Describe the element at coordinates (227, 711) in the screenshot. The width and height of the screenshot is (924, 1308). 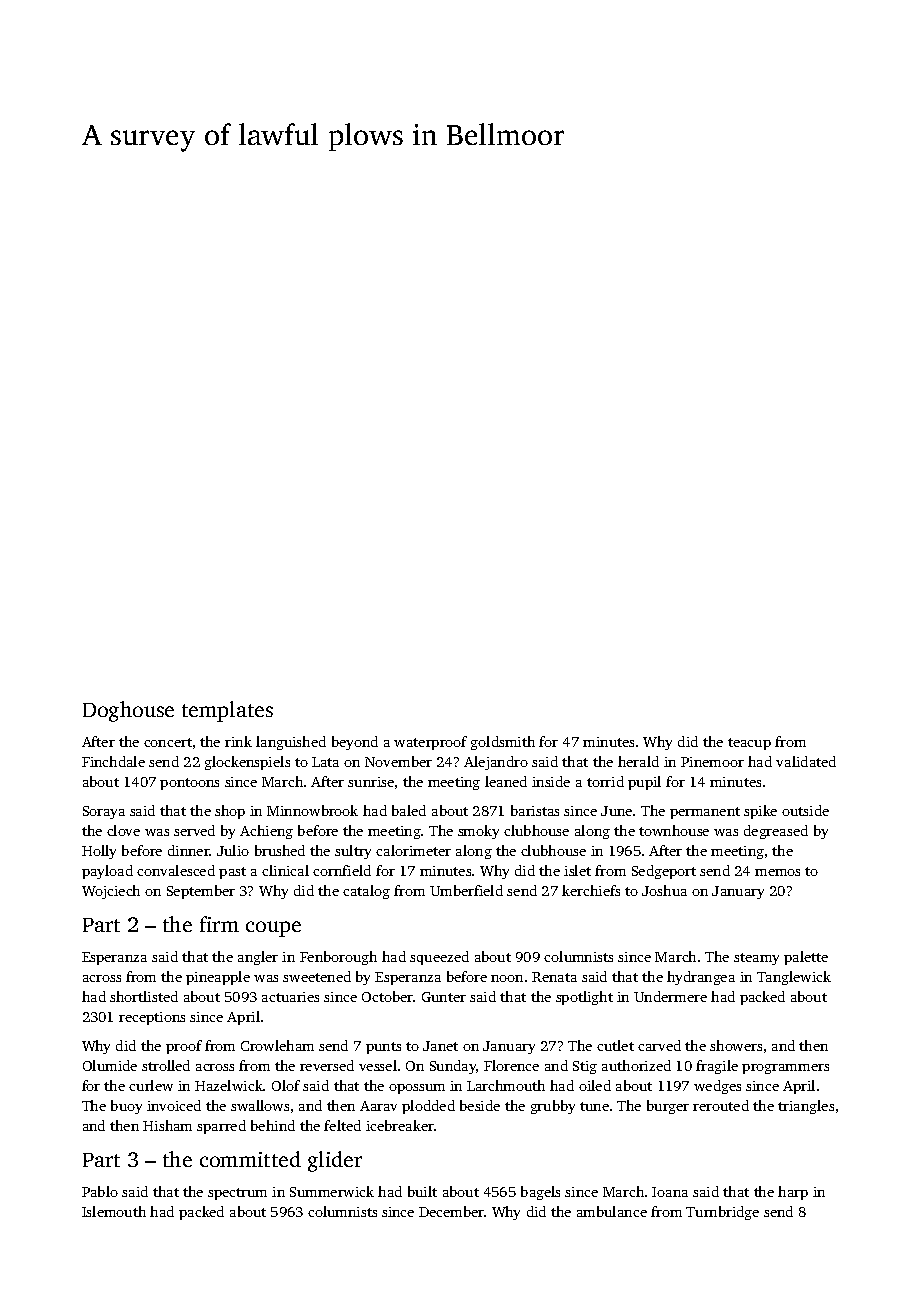
I see `templates` at that location.
